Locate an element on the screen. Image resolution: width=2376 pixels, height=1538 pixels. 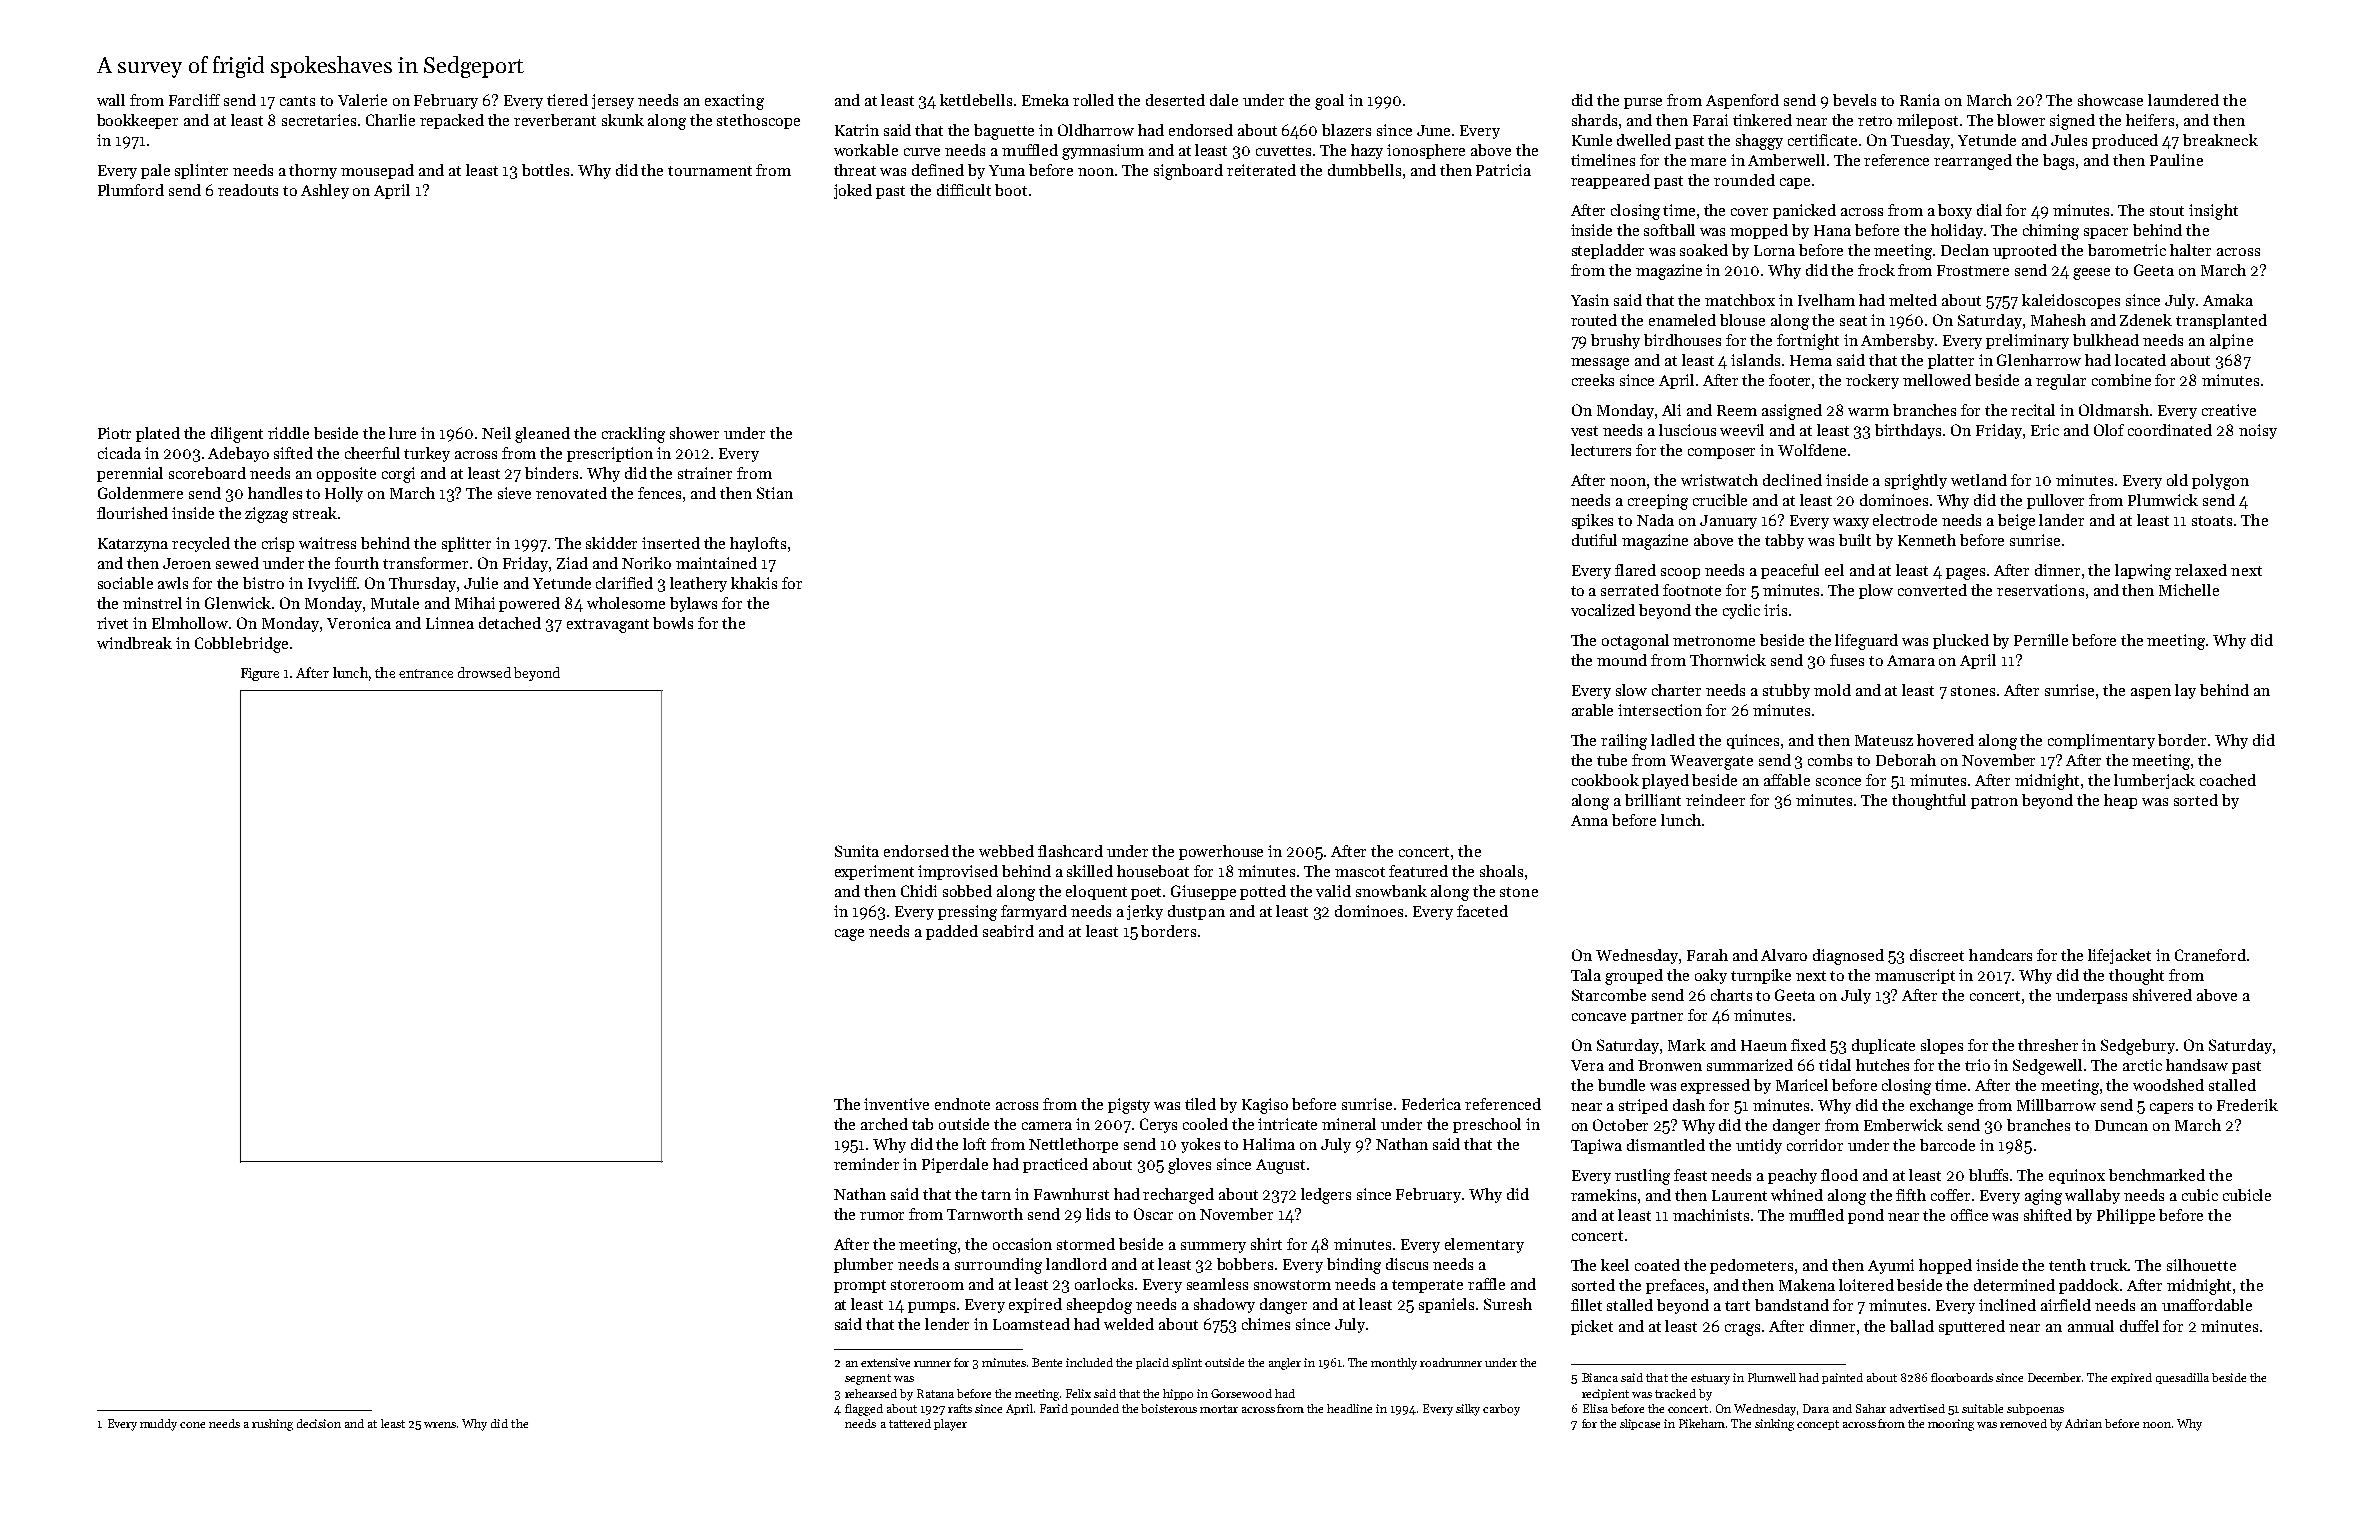
Amberwell is located at coordinates (1786, 160).
